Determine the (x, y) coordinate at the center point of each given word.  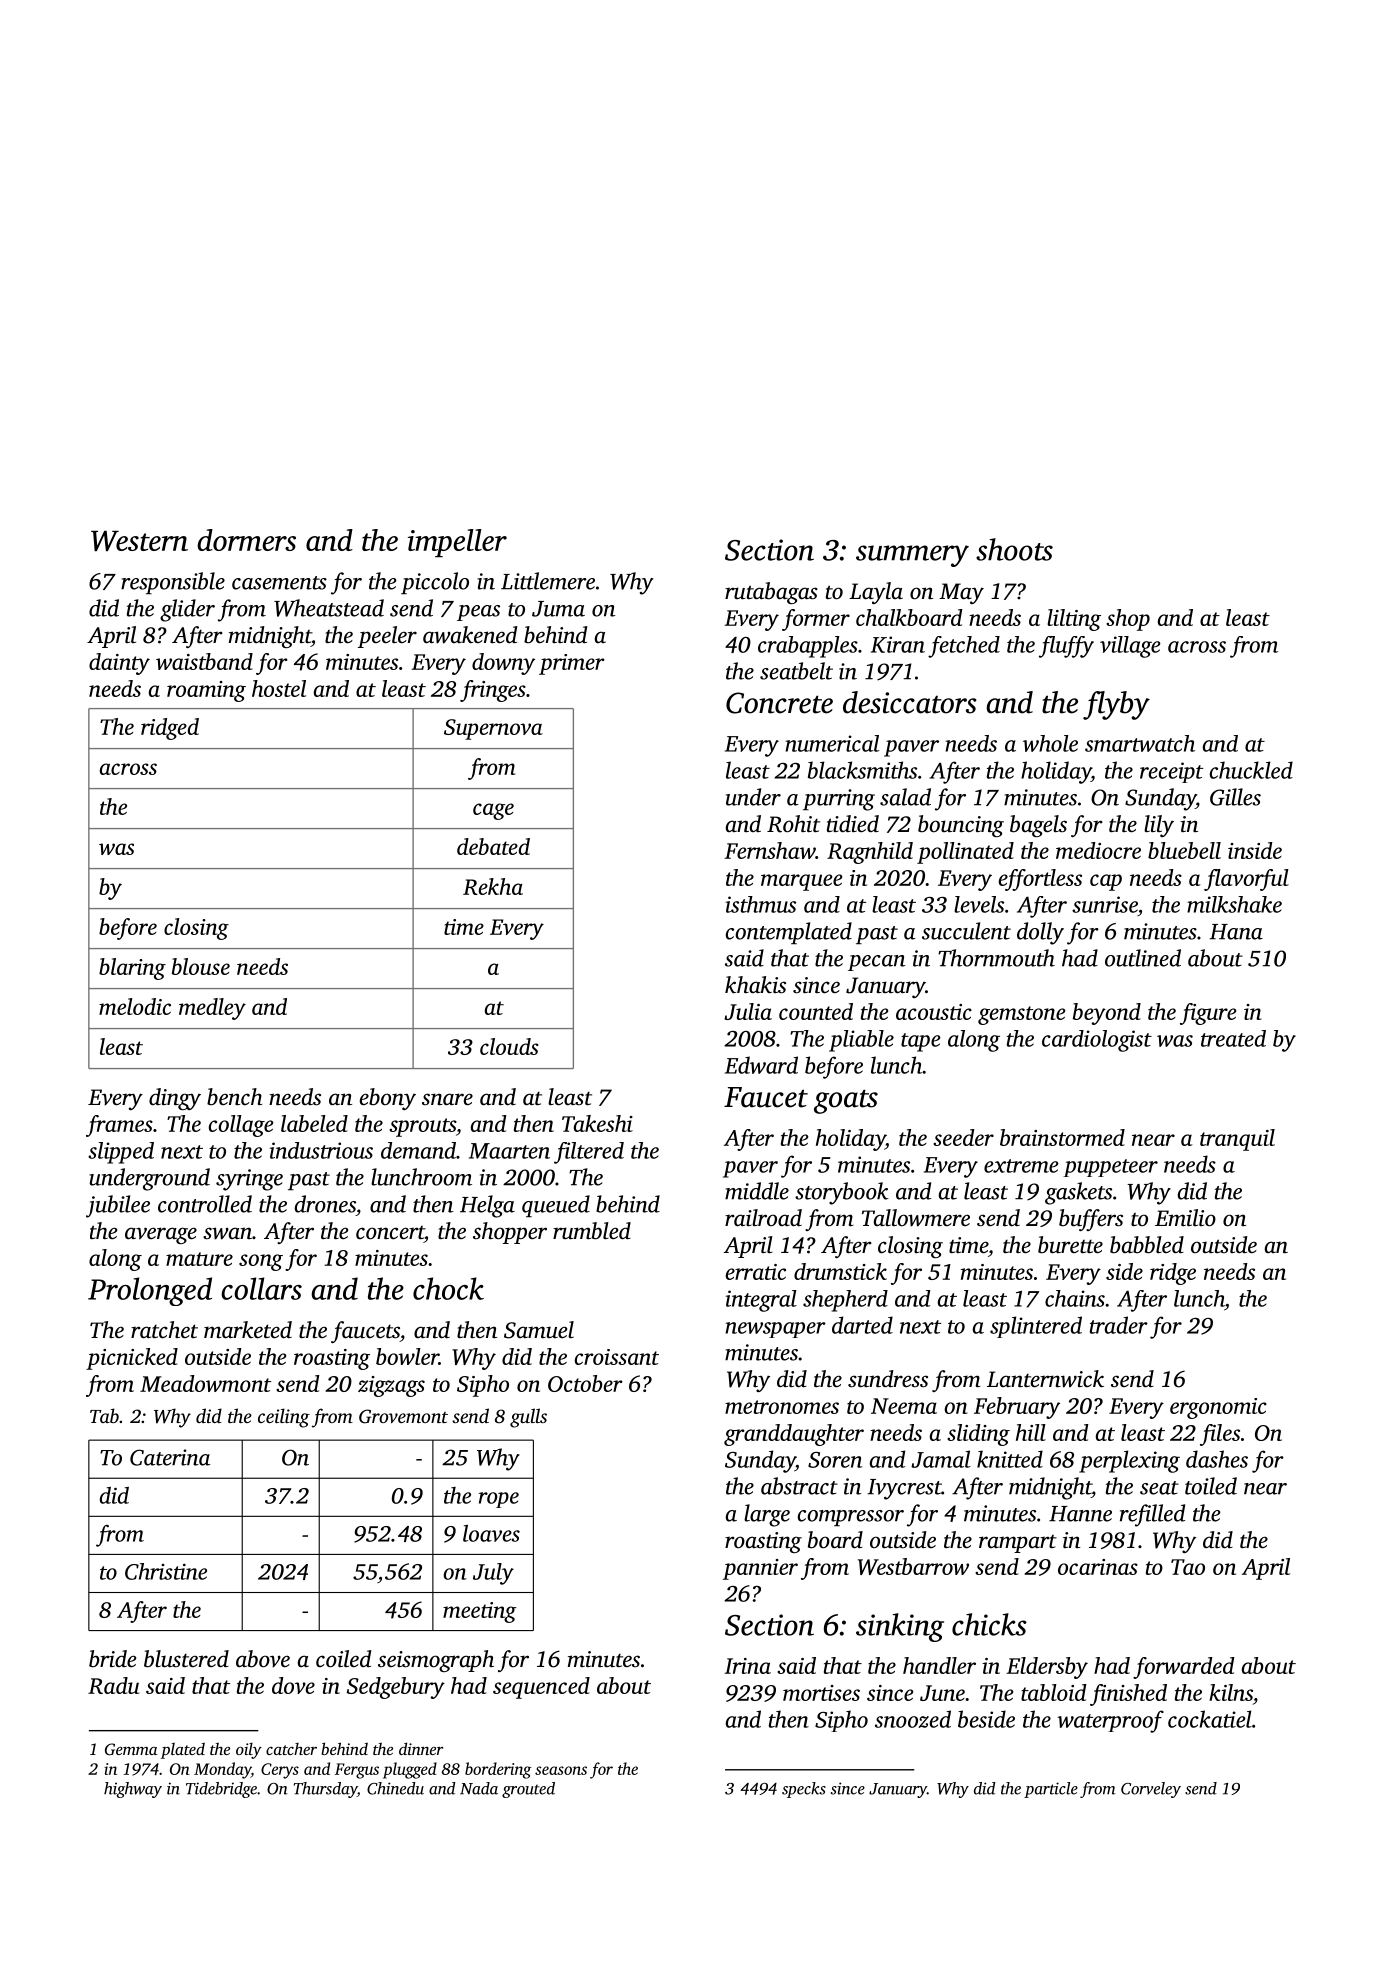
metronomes (782, 1407)
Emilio (1185, 1218)
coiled (344, 1659)
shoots (1014, 549)
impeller (457, 543)
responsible (173, 583)
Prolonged (150, 1291)
